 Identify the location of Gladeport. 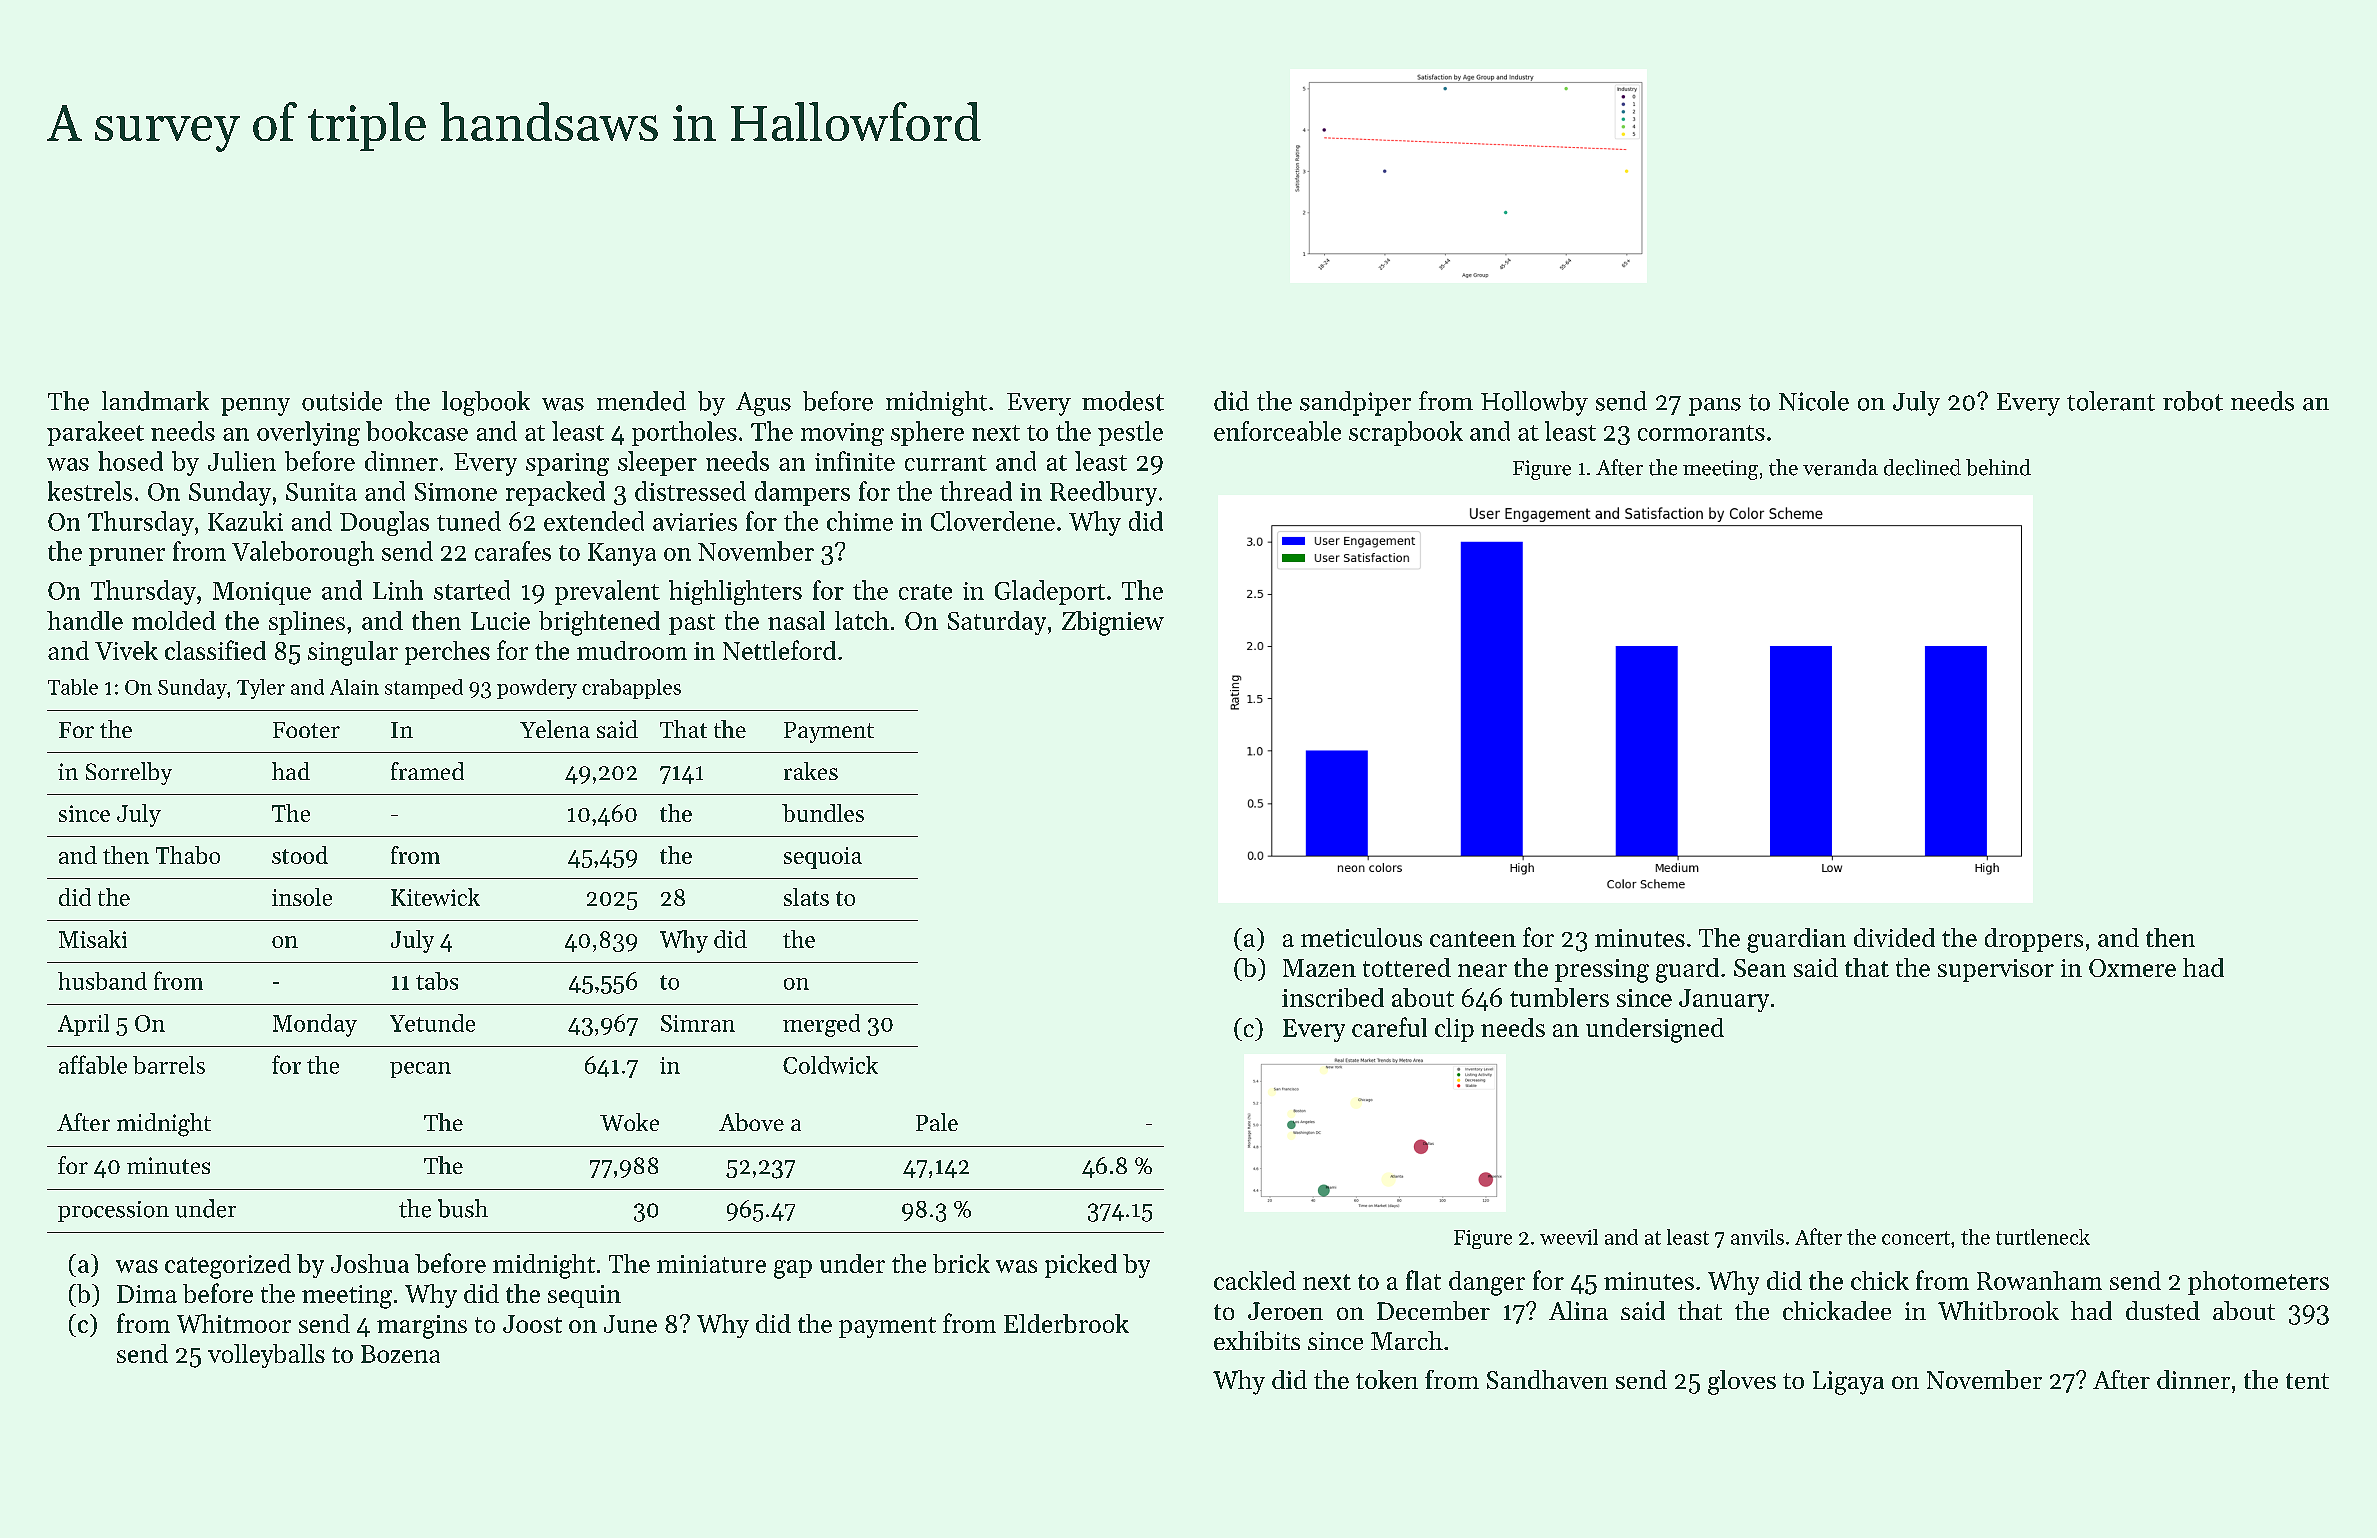
(1050, 592).
